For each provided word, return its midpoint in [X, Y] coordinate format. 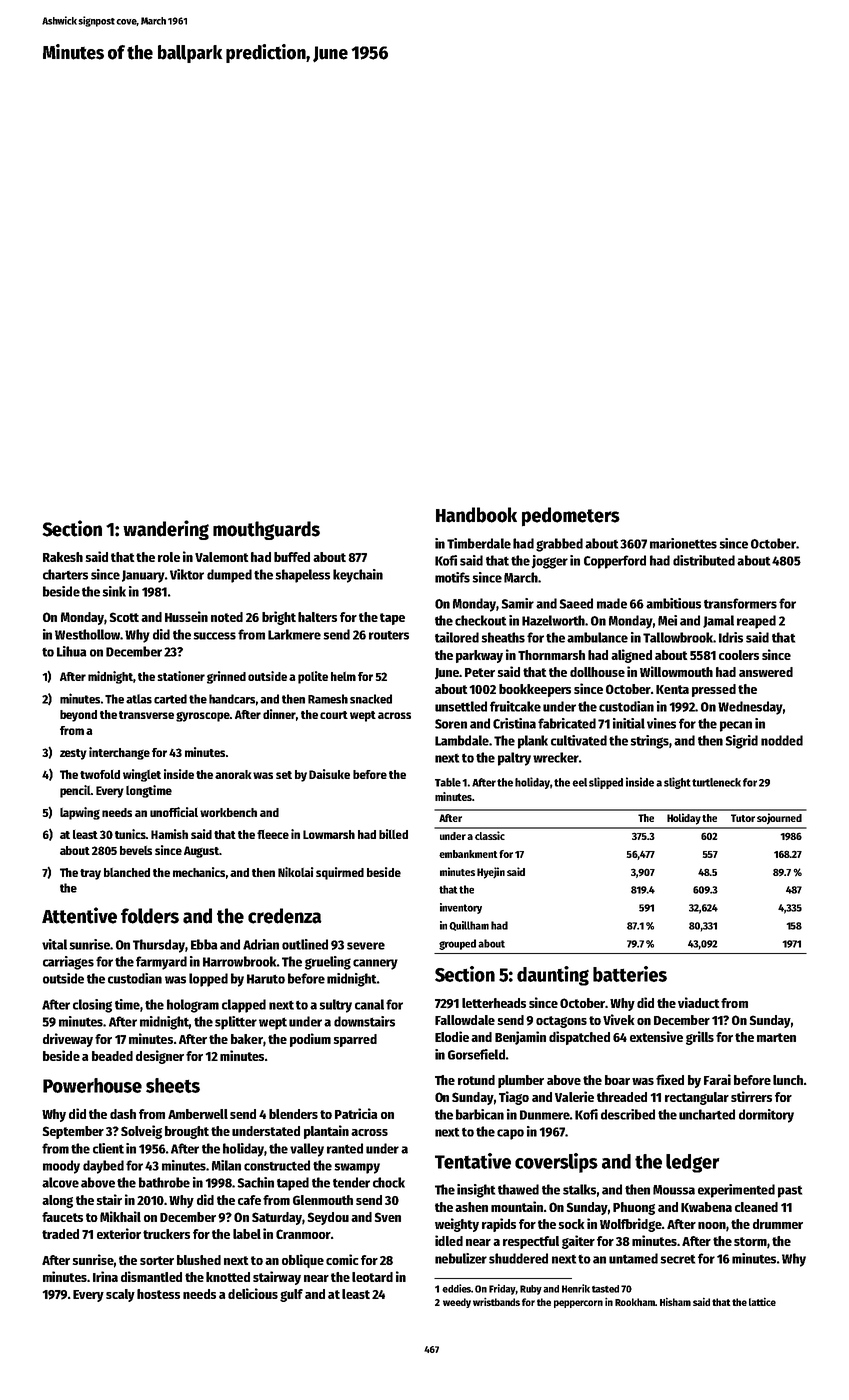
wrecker [556, 757]
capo [510, 1134]
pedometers [571, 517]
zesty [73, 754]
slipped [606, 783]
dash [123, 1114]
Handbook [476, 515]
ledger [692, 1163]
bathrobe [164, 1182]
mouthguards [266, 530]
